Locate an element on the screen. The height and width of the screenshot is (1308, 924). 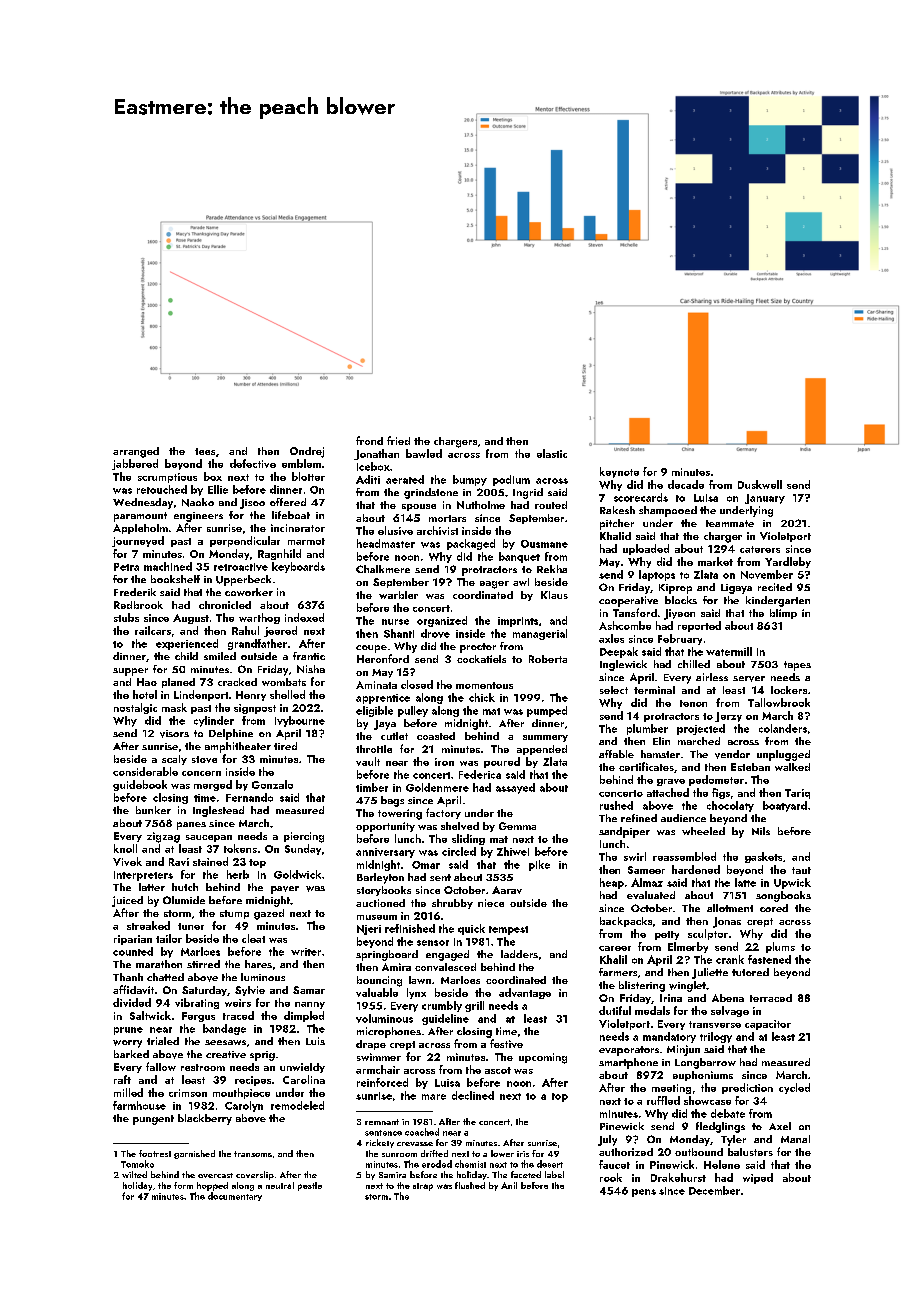
tired is located at coordinates (285, 746).
